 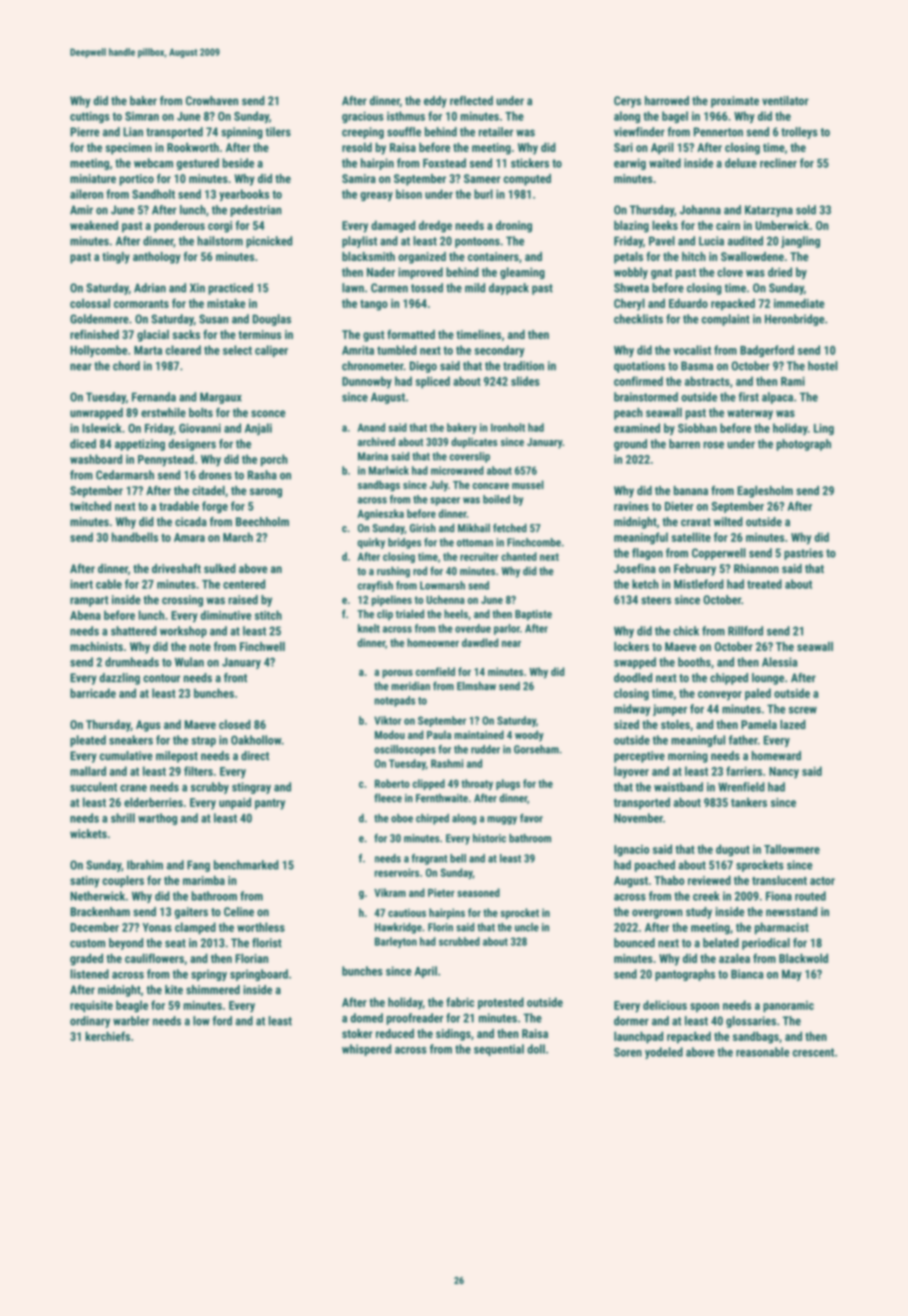 I want to click on whispered, so click(x=366, y=1050).
